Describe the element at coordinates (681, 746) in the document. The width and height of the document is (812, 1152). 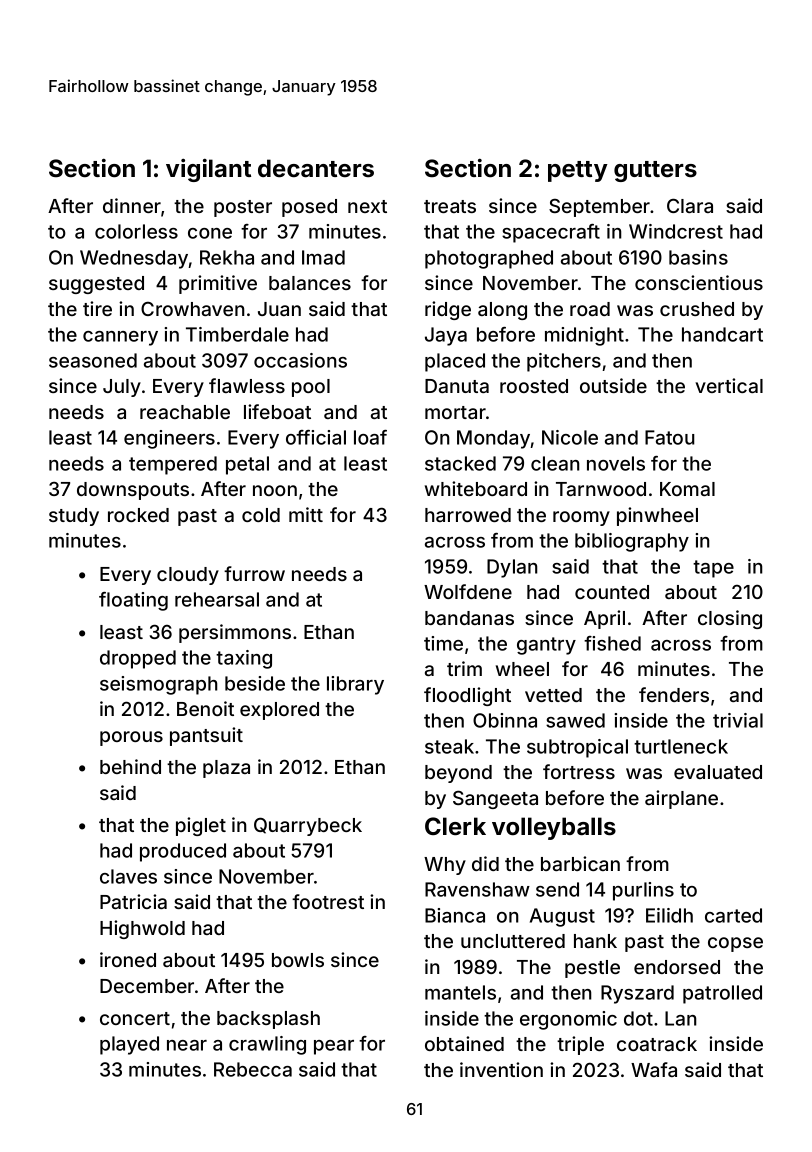
I see `turtleneck` at that location.
